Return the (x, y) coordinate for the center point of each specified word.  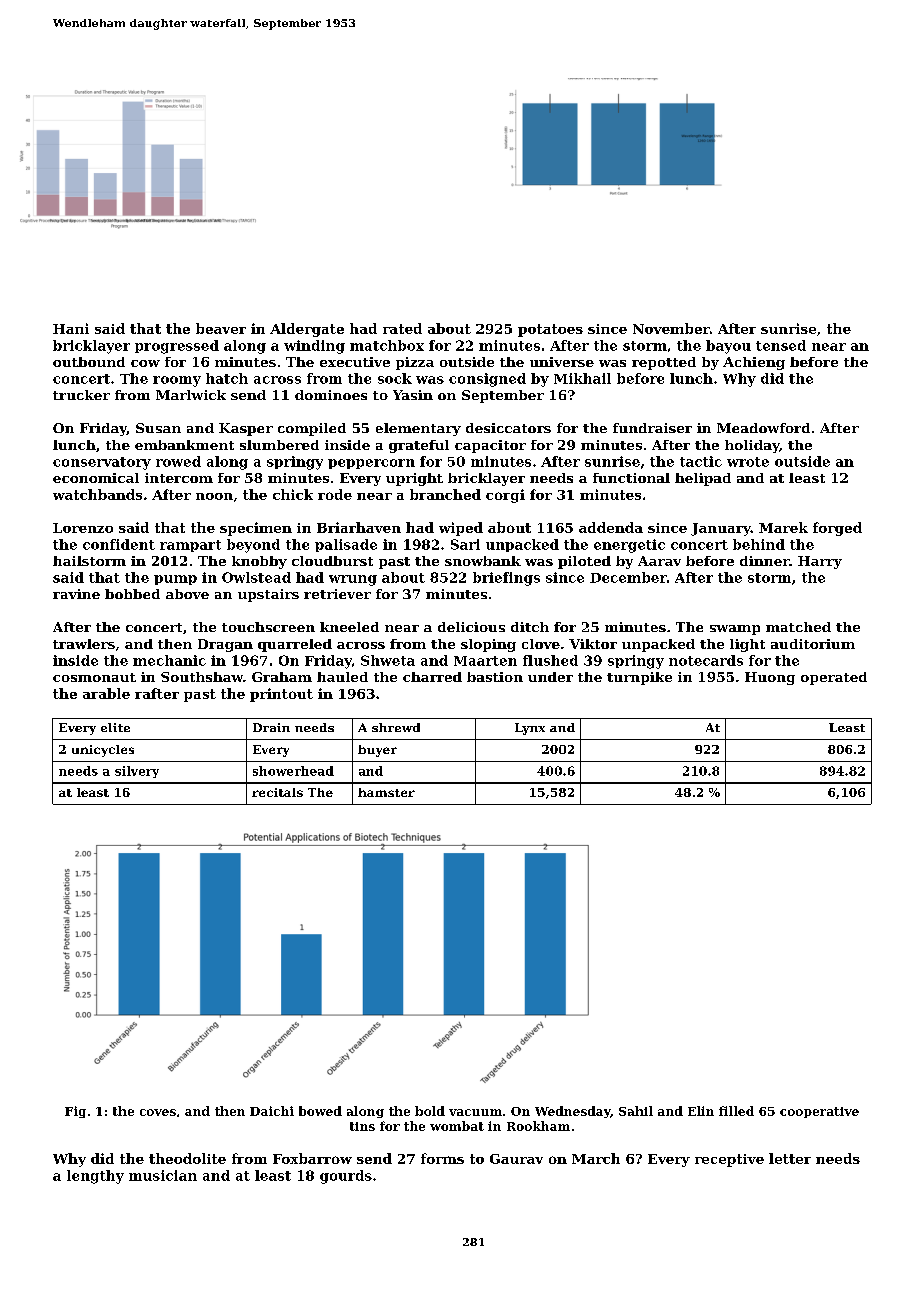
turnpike (639, 678)
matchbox (387, 345)
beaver (221, 328)
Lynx (530, 729)
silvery (137, 772)
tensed (781, 345)
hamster (386, 792)
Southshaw (202, 677)
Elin (701, 1111)
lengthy (95, 1177)
